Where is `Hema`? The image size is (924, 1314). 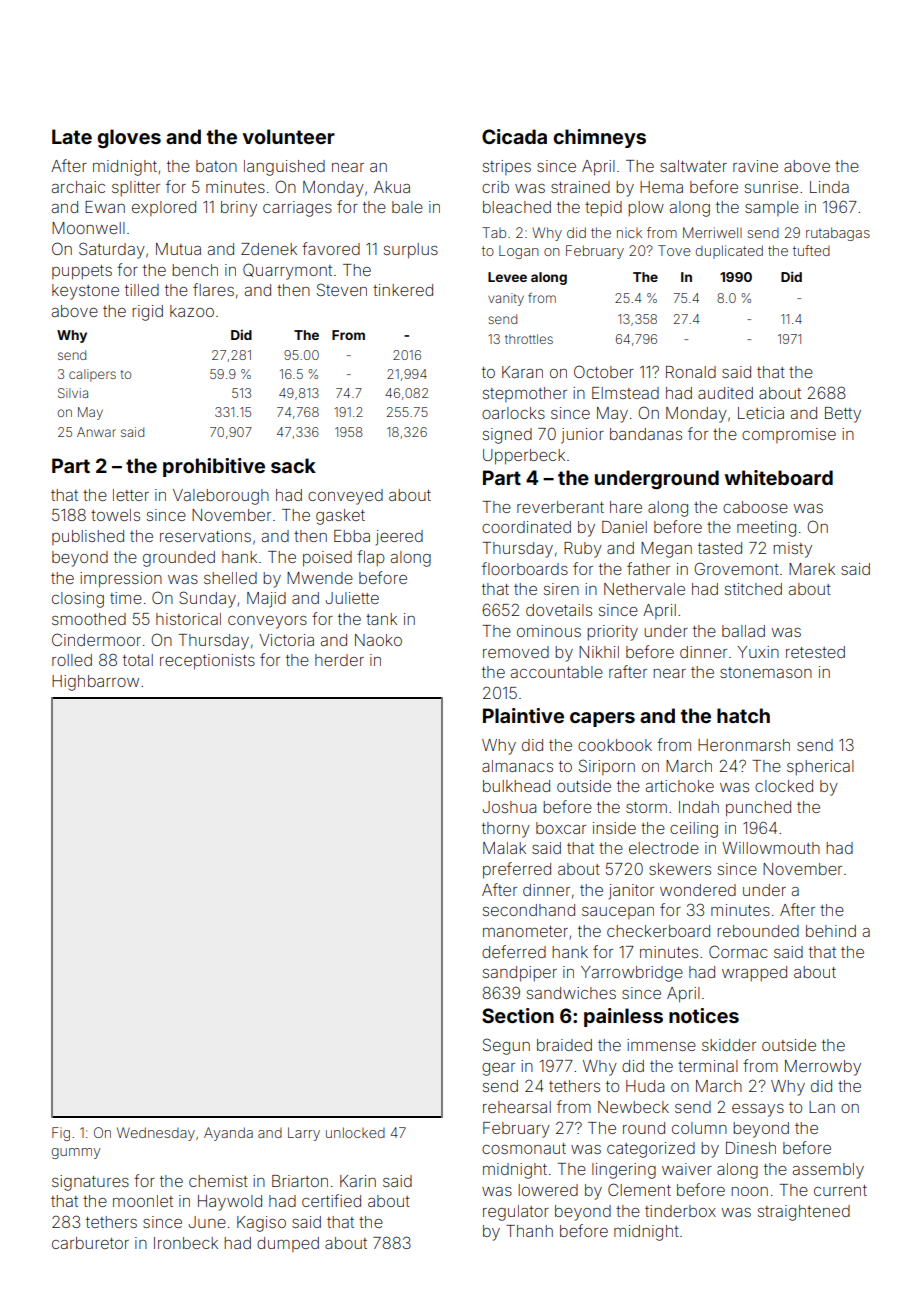
Hema is located at coordinates (661, 187).
